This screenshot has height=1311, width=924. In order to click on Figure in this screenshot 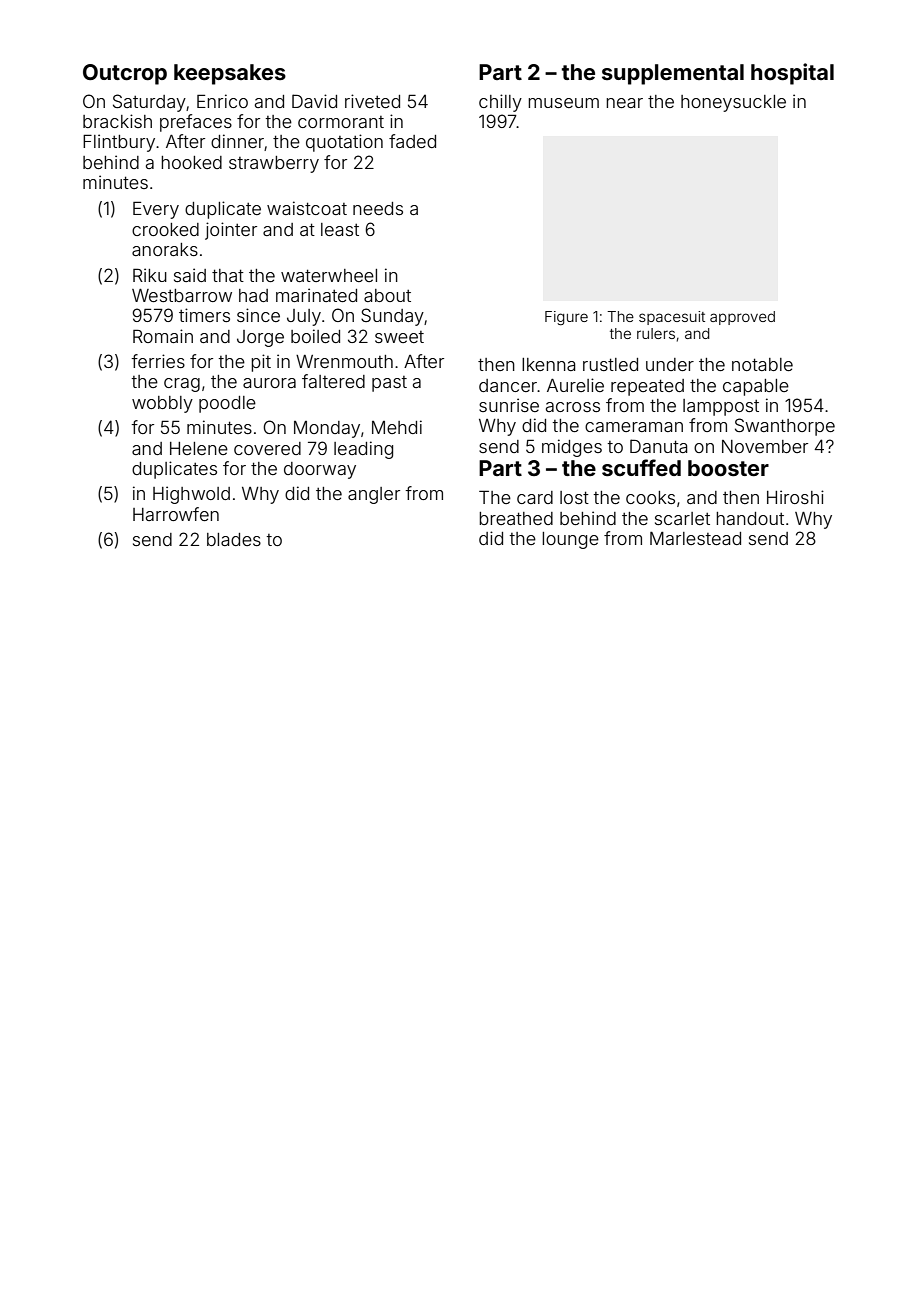, I will do `click(566, 318)`.
